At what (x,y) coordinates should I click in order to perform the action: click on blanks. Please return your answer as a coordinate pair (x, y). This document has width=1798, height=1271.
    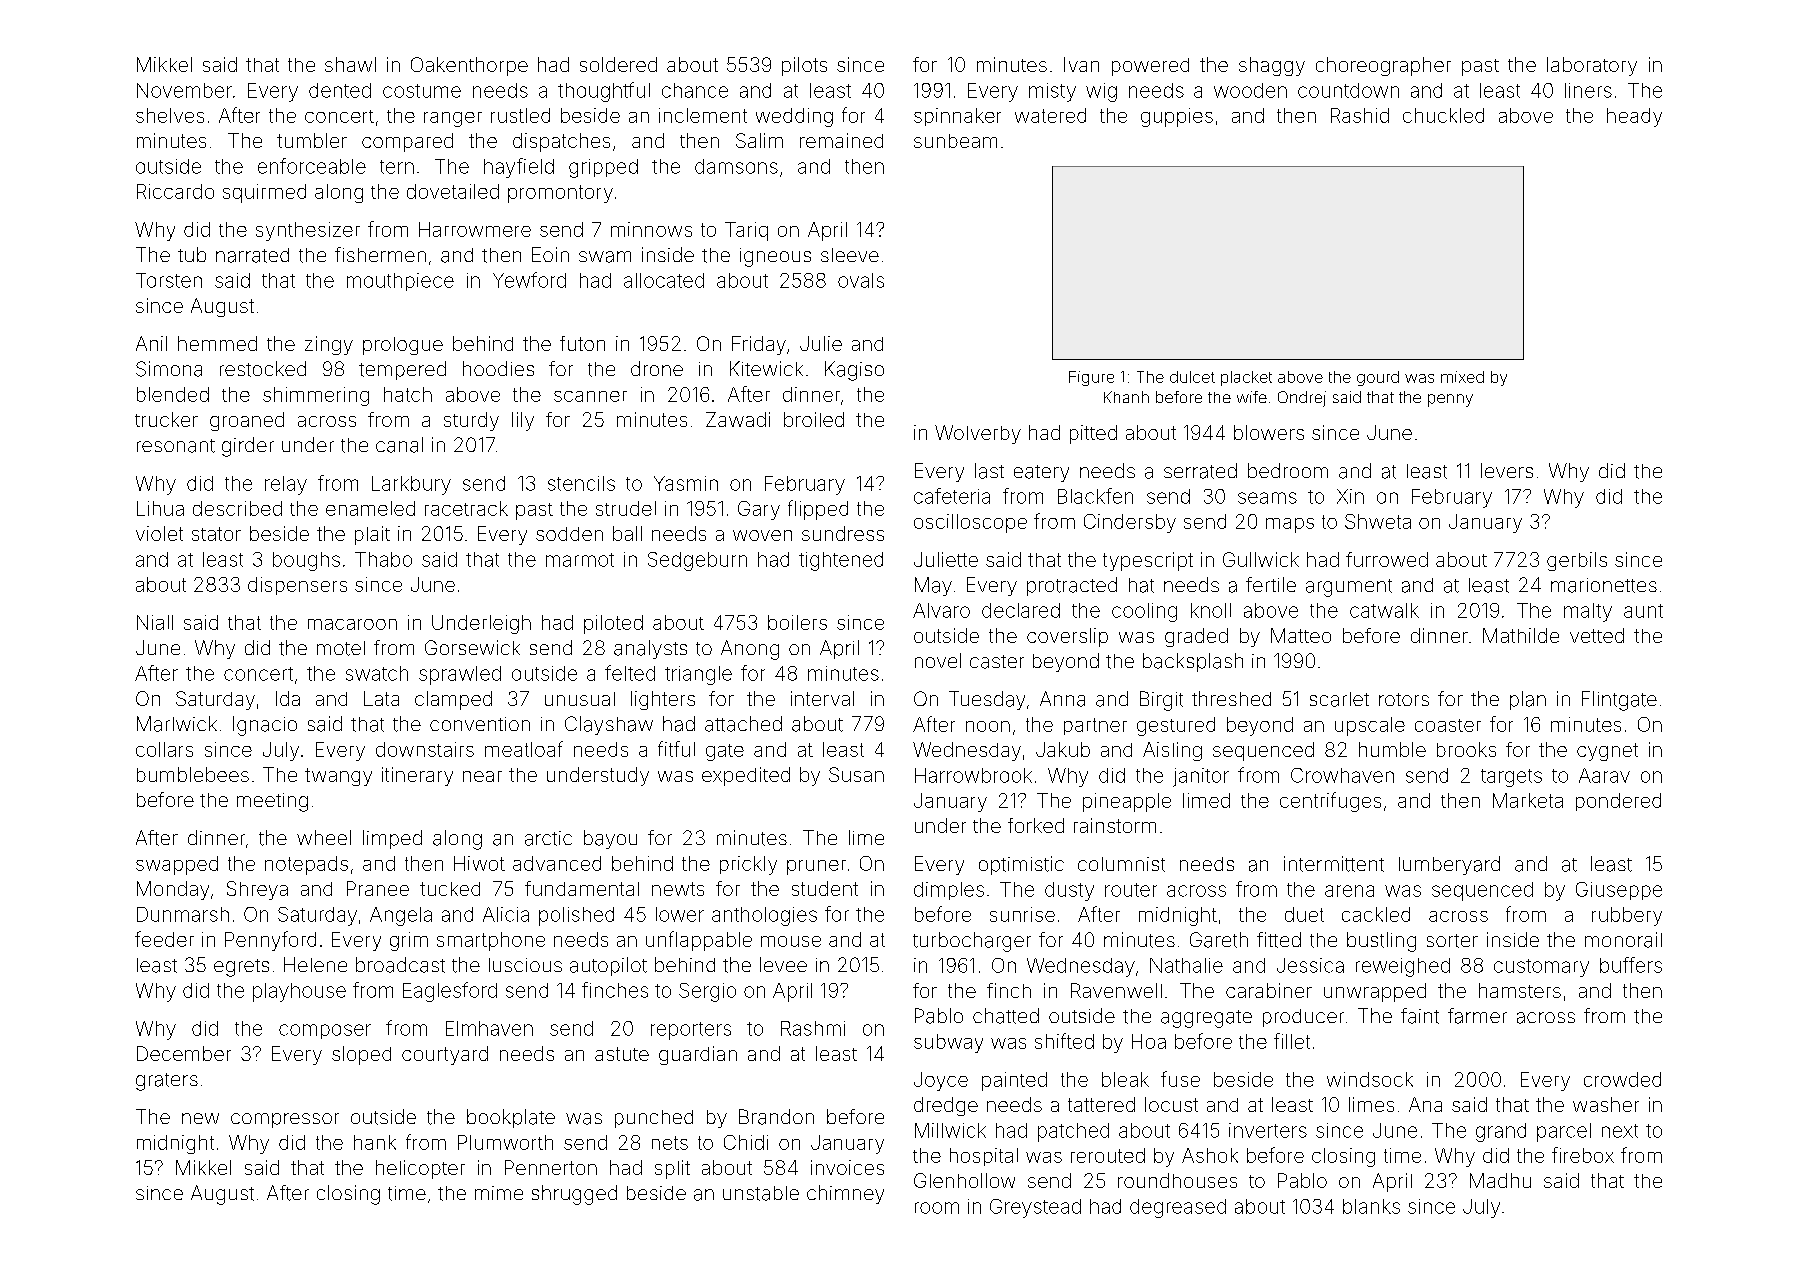
    Looking at the image, I should click on (1371, 1206).
